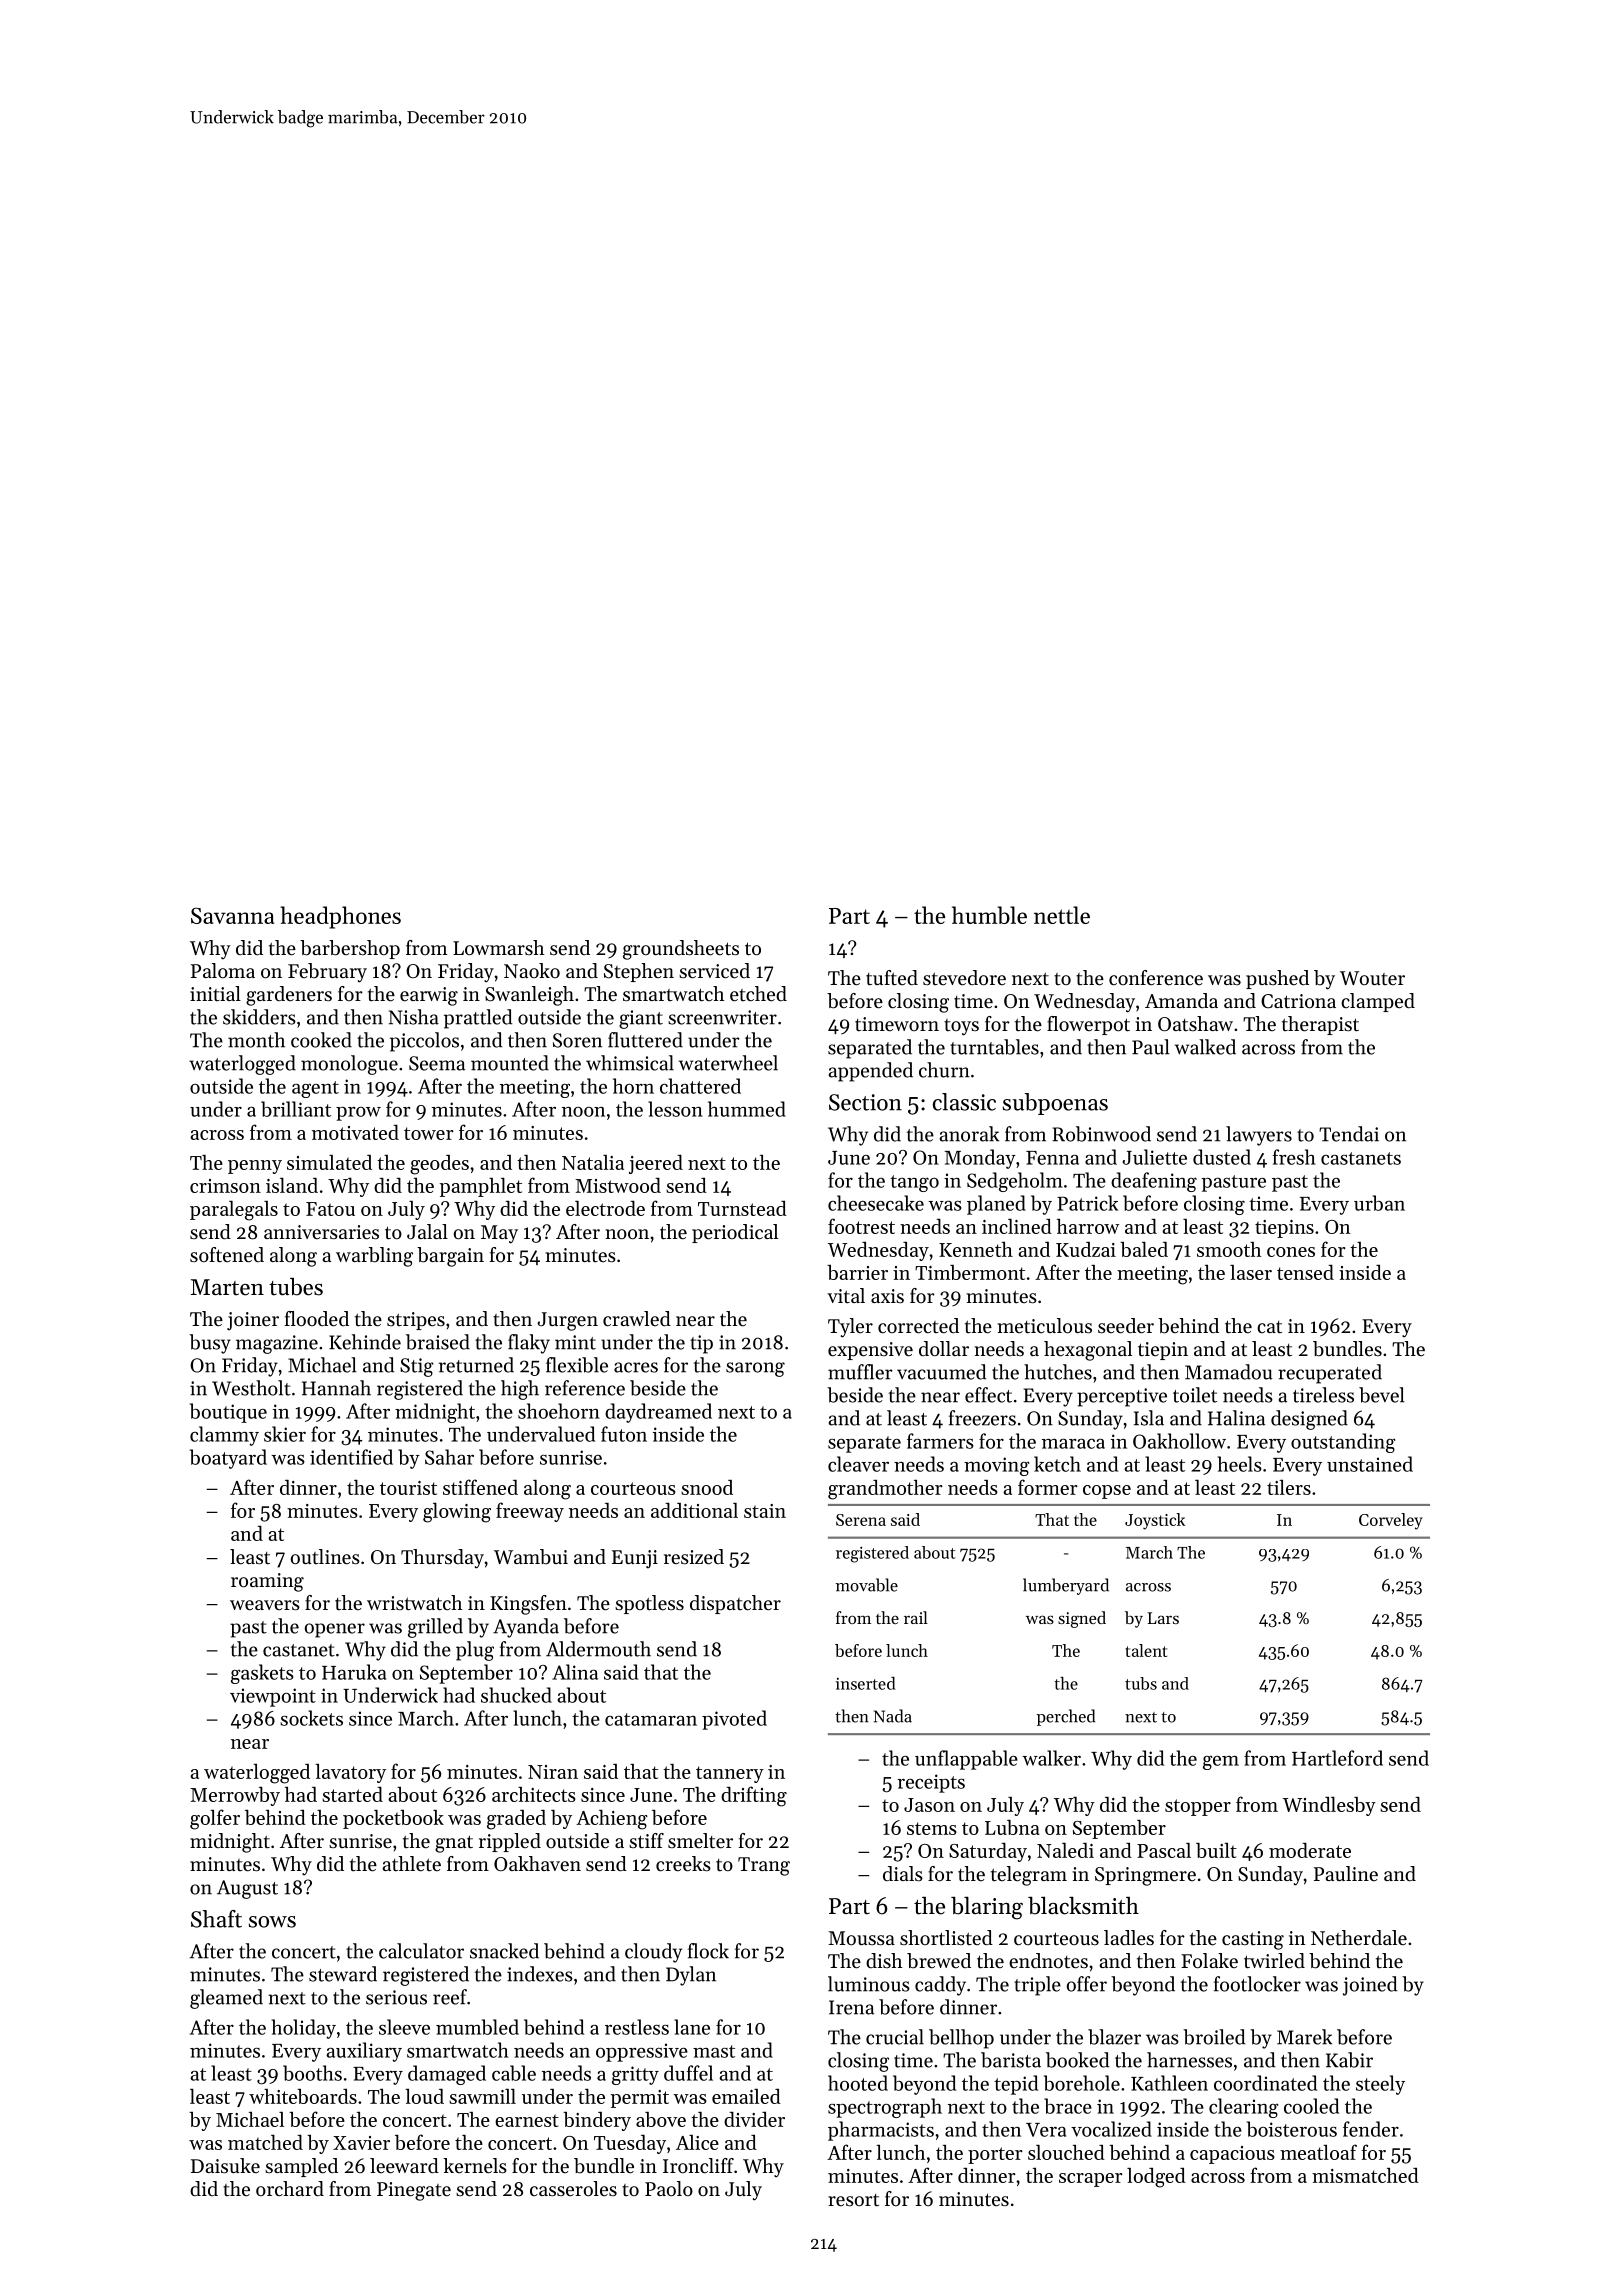 This screenshot has width=1620, height=2292. What do you see at coordinates (1359, 1938) in the screenshot?
I see `Netherdale` at bounding box center [1359, 1938].
